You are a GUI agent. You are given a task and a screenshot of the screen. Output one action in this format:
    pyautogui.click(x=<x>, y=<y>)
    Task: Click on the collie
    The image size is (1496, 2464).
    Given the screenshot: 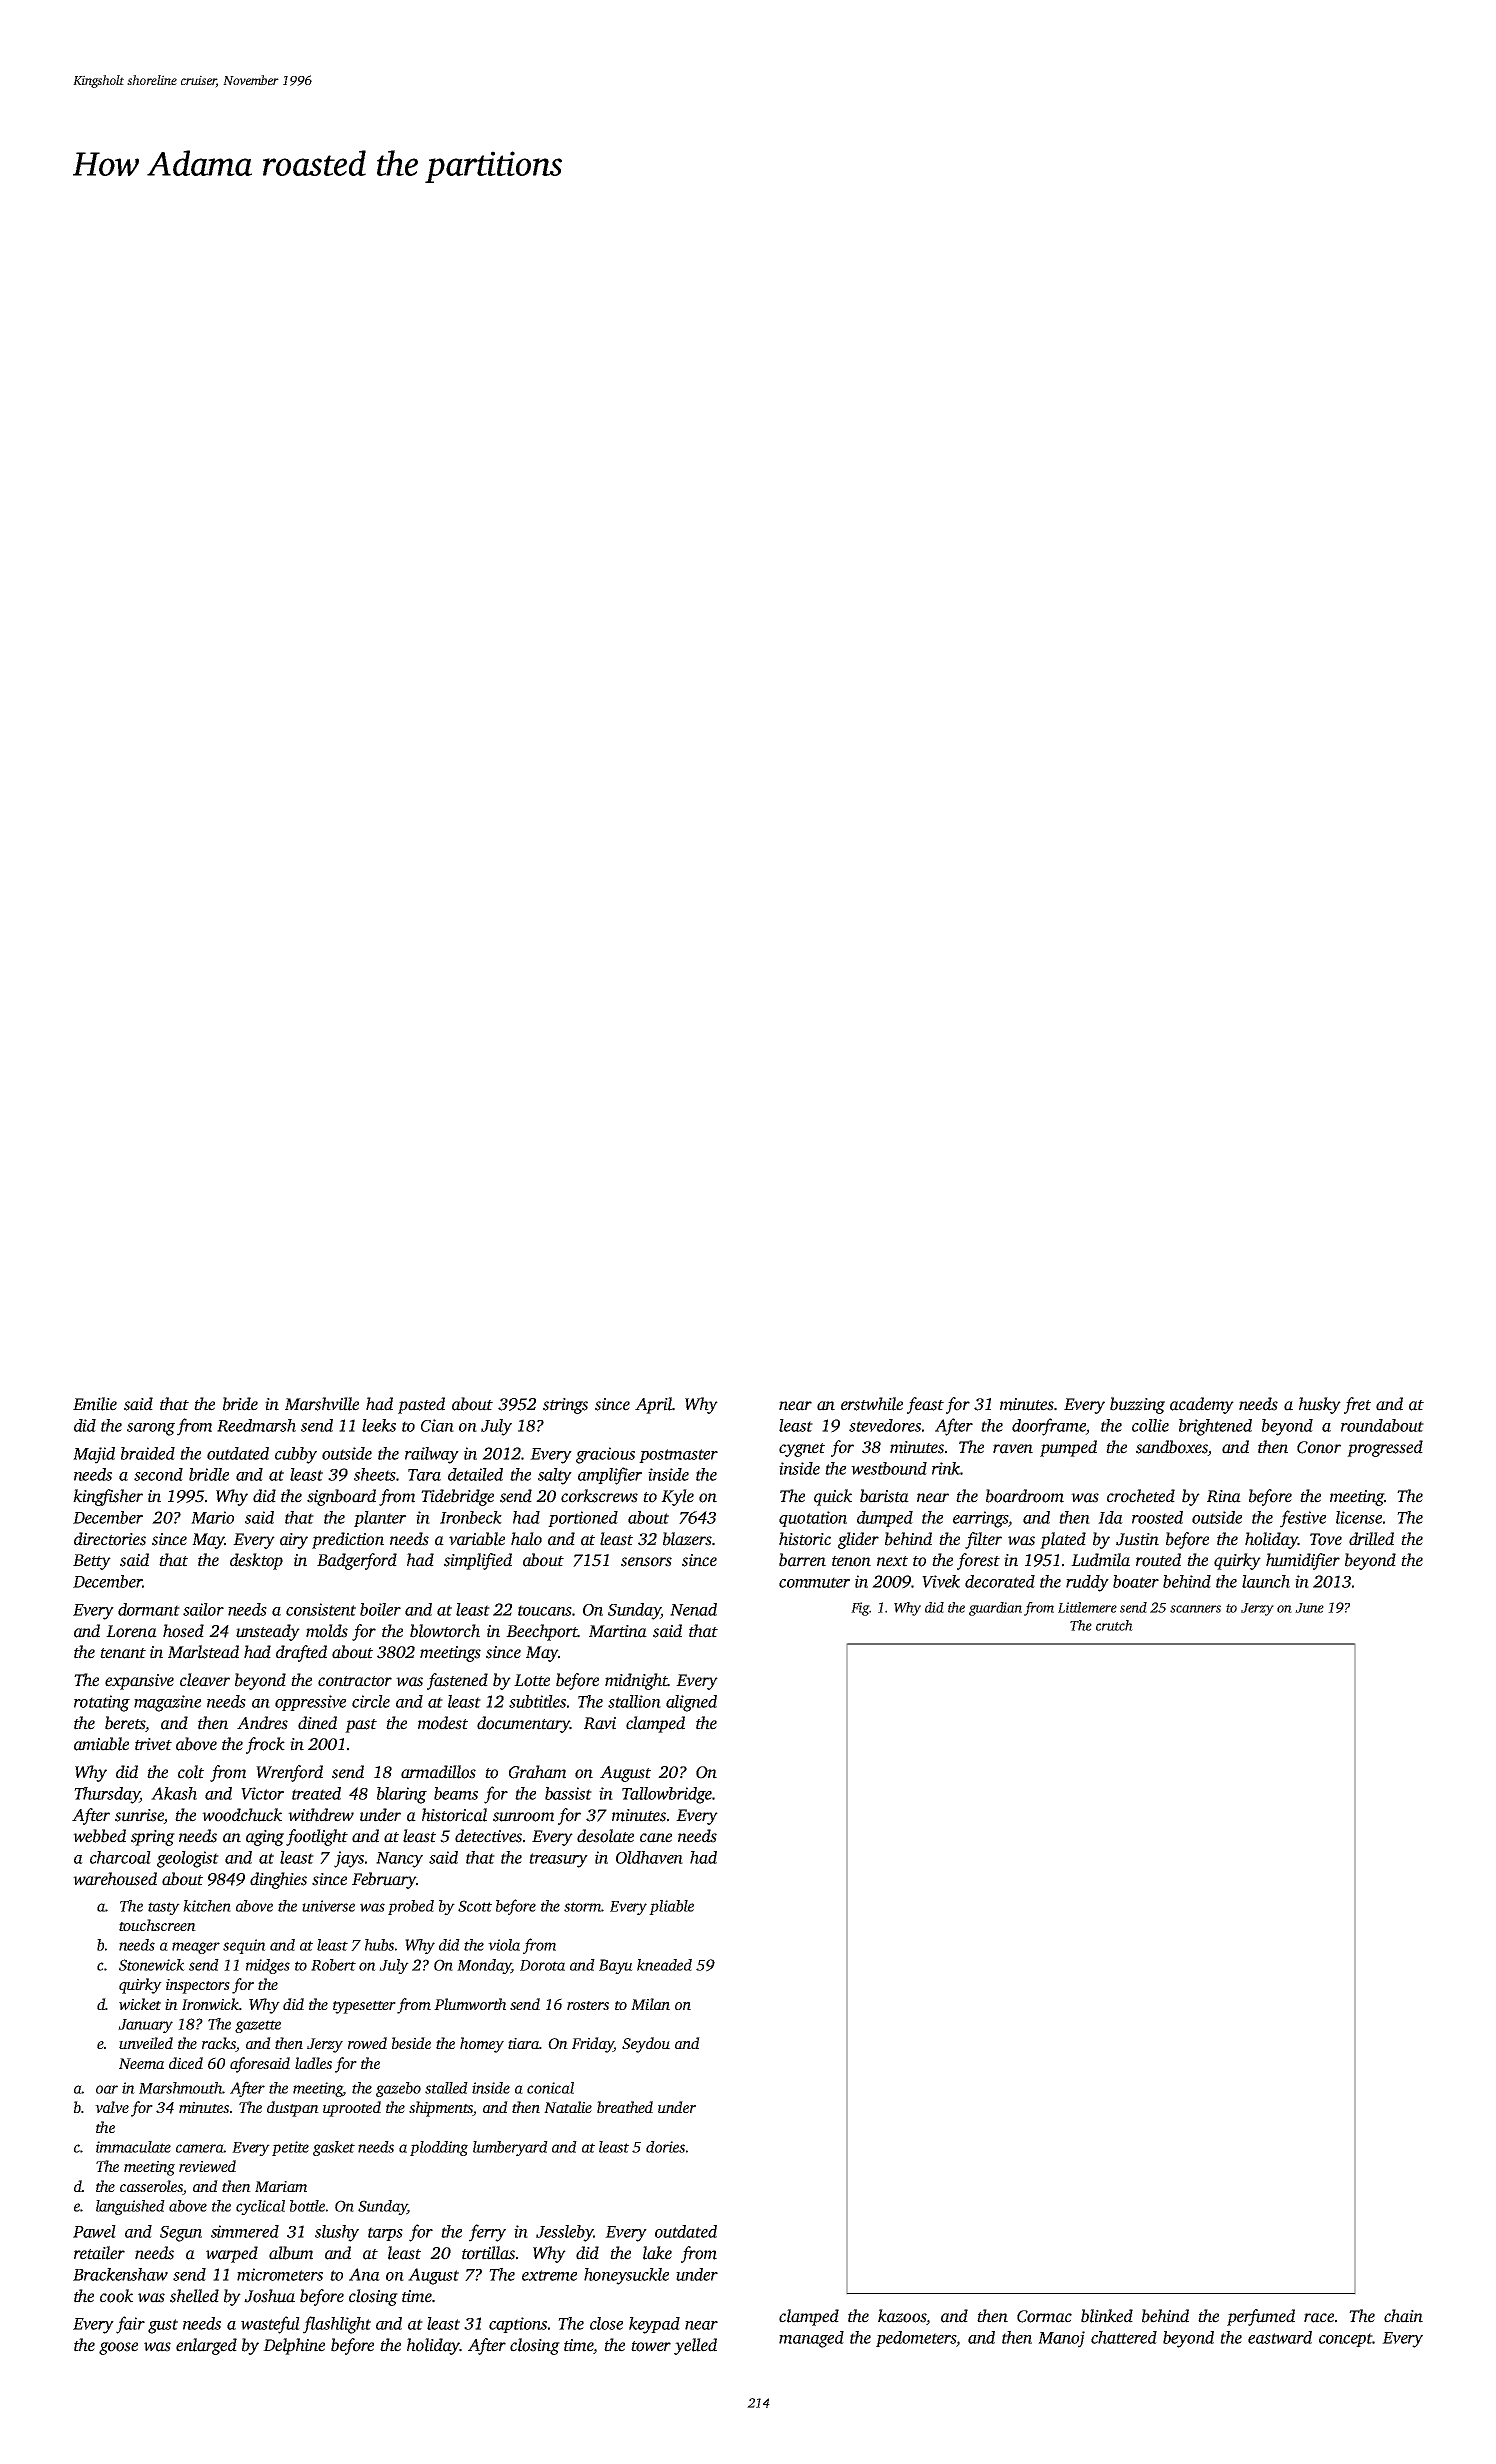 What is the action you would take?
    pyautogui.click(x=1150, y=1425)
